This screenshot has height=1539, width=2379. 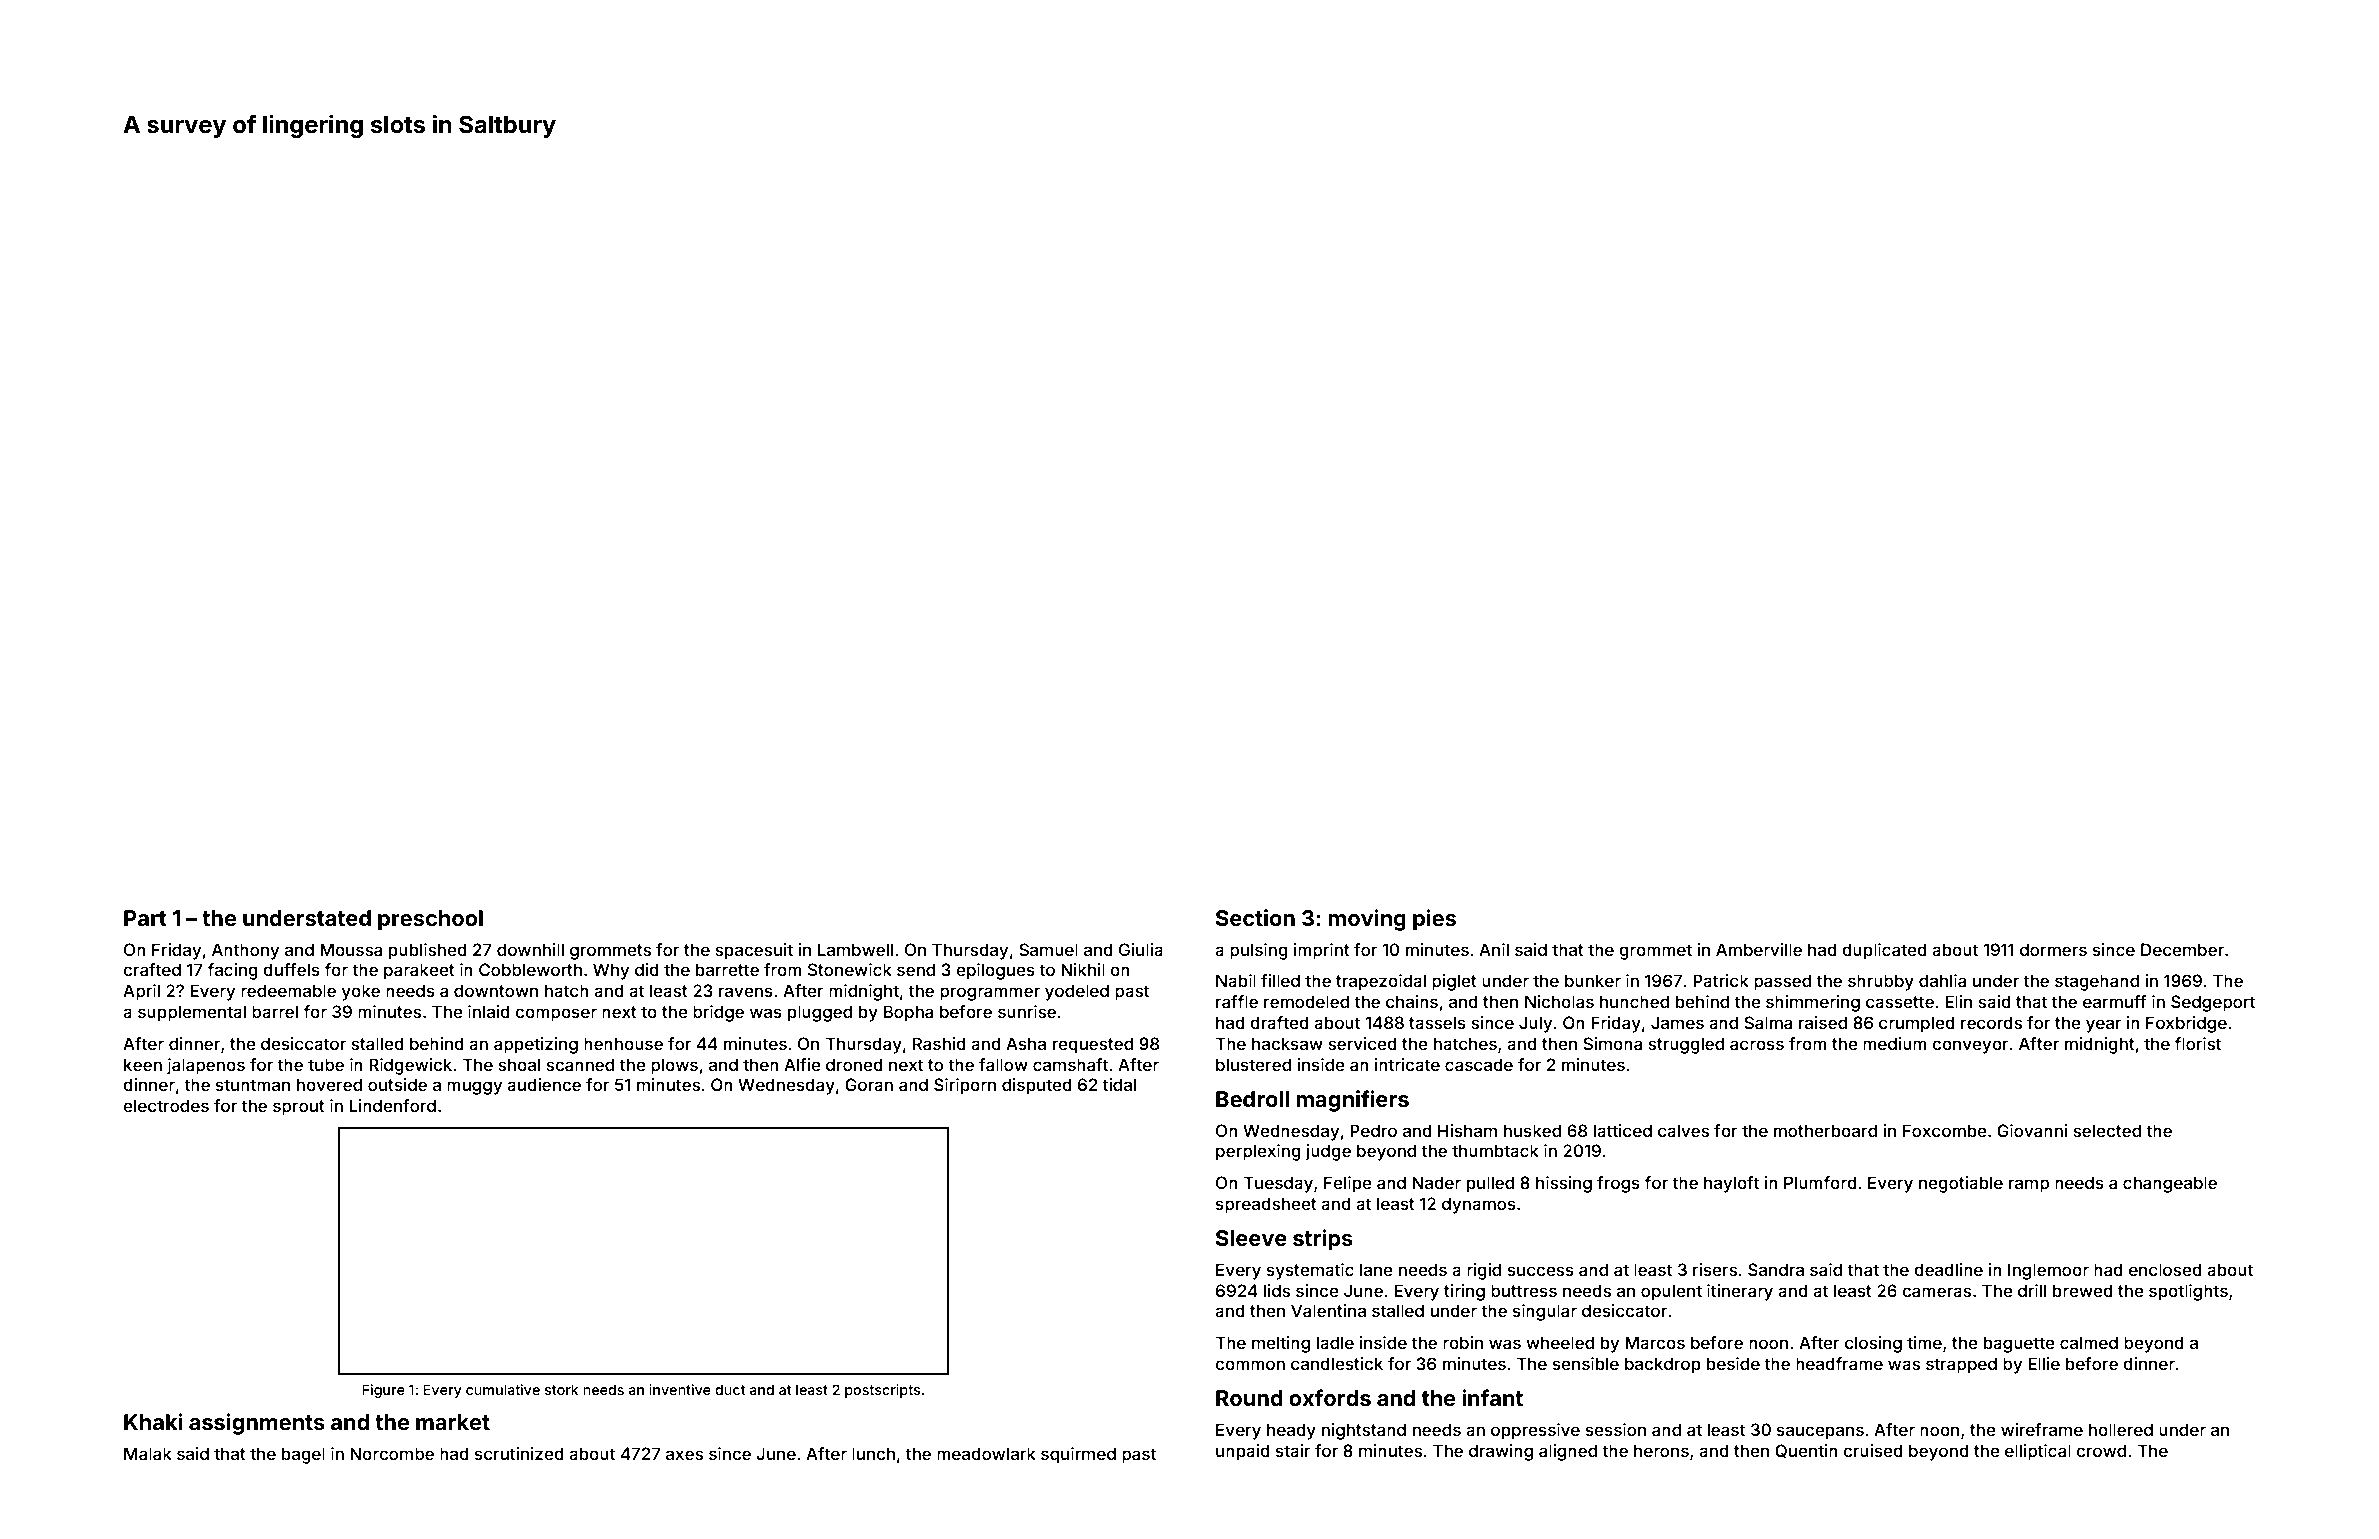 I want to click on stagehand, so click(x=2097, y=982).
